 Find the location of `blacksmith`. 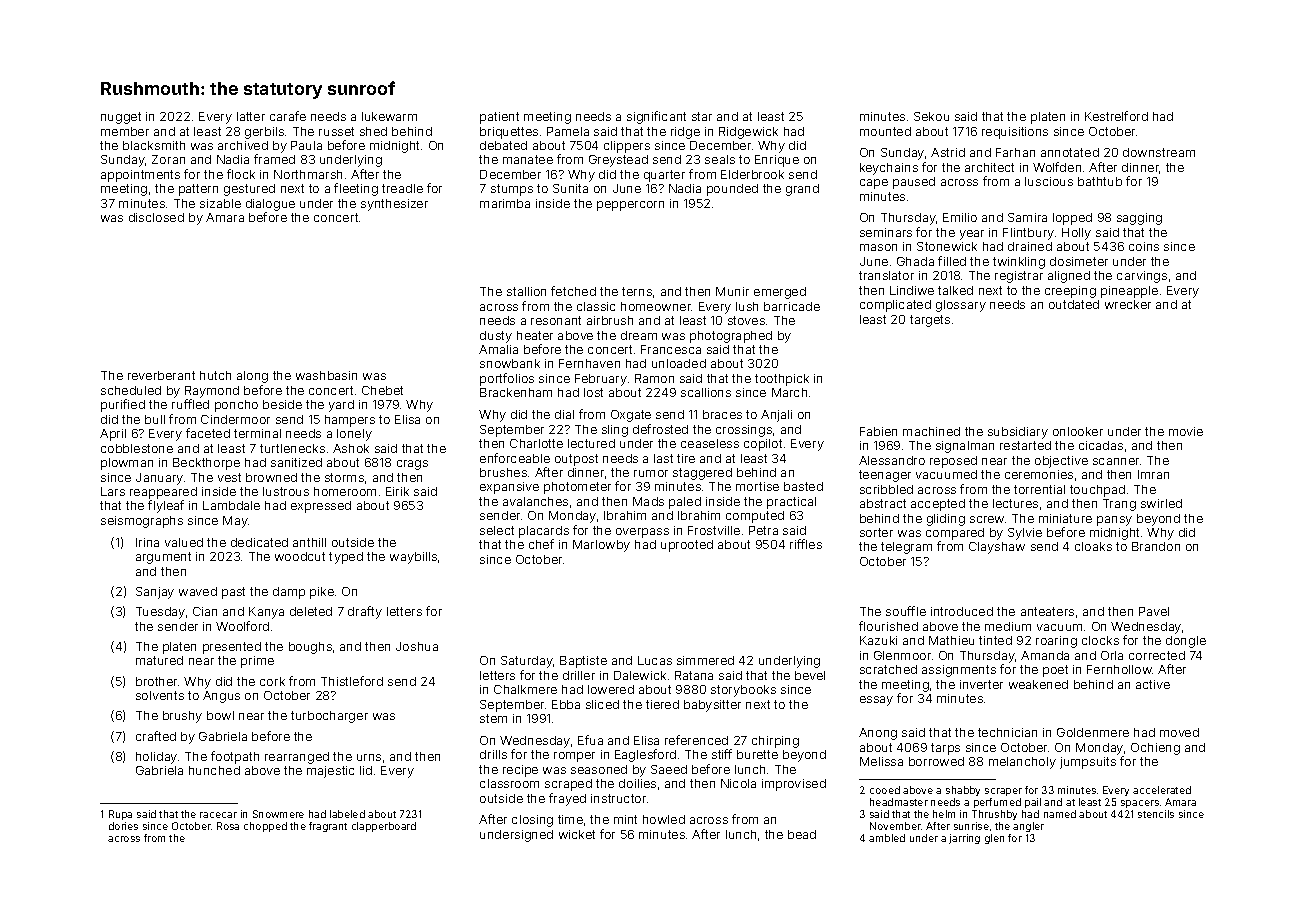

blacksmith is located at coordinates (154, 145).
